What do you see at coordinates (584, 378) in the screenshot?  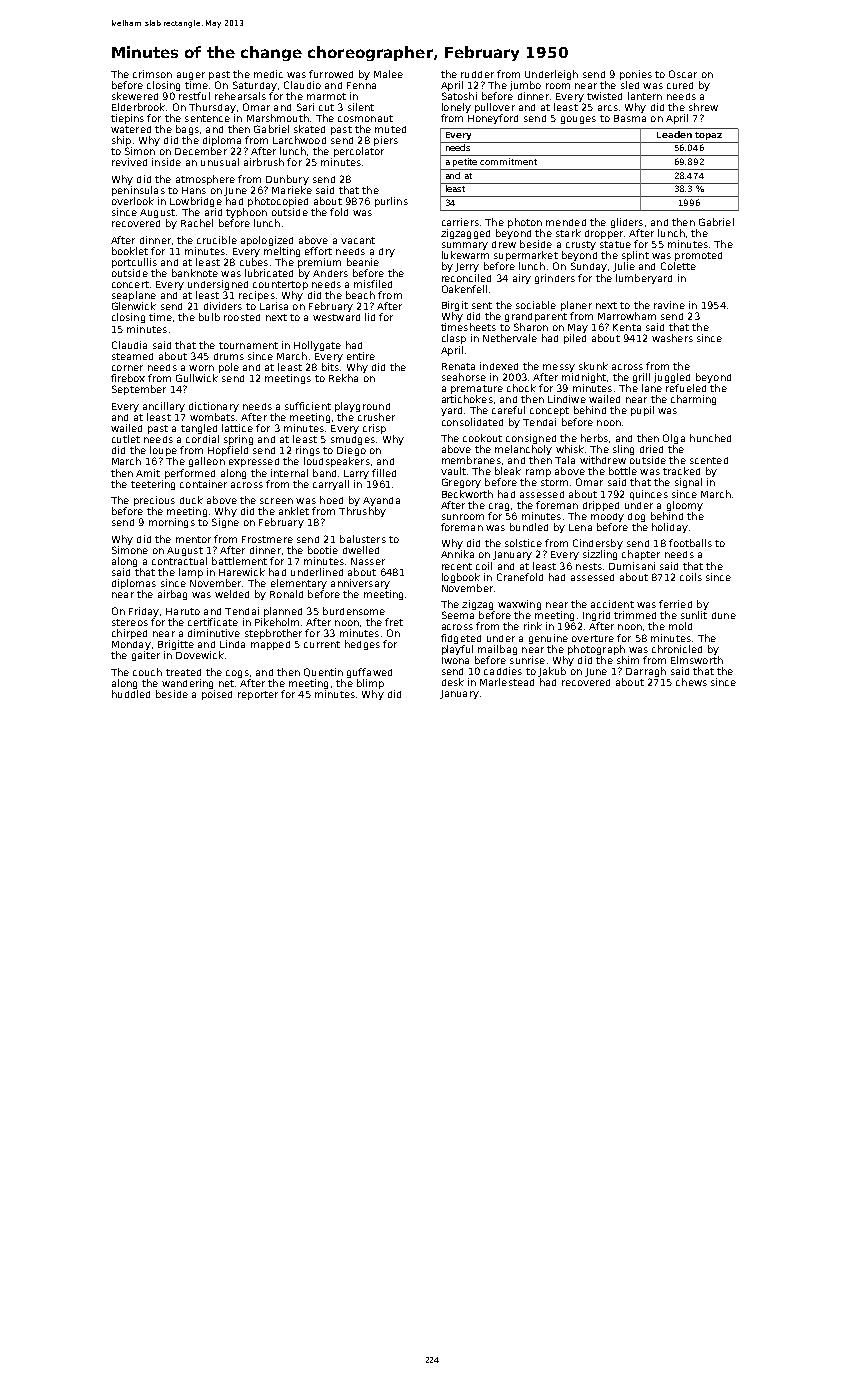 I see `midnight` at bounding box center [584, 378].
